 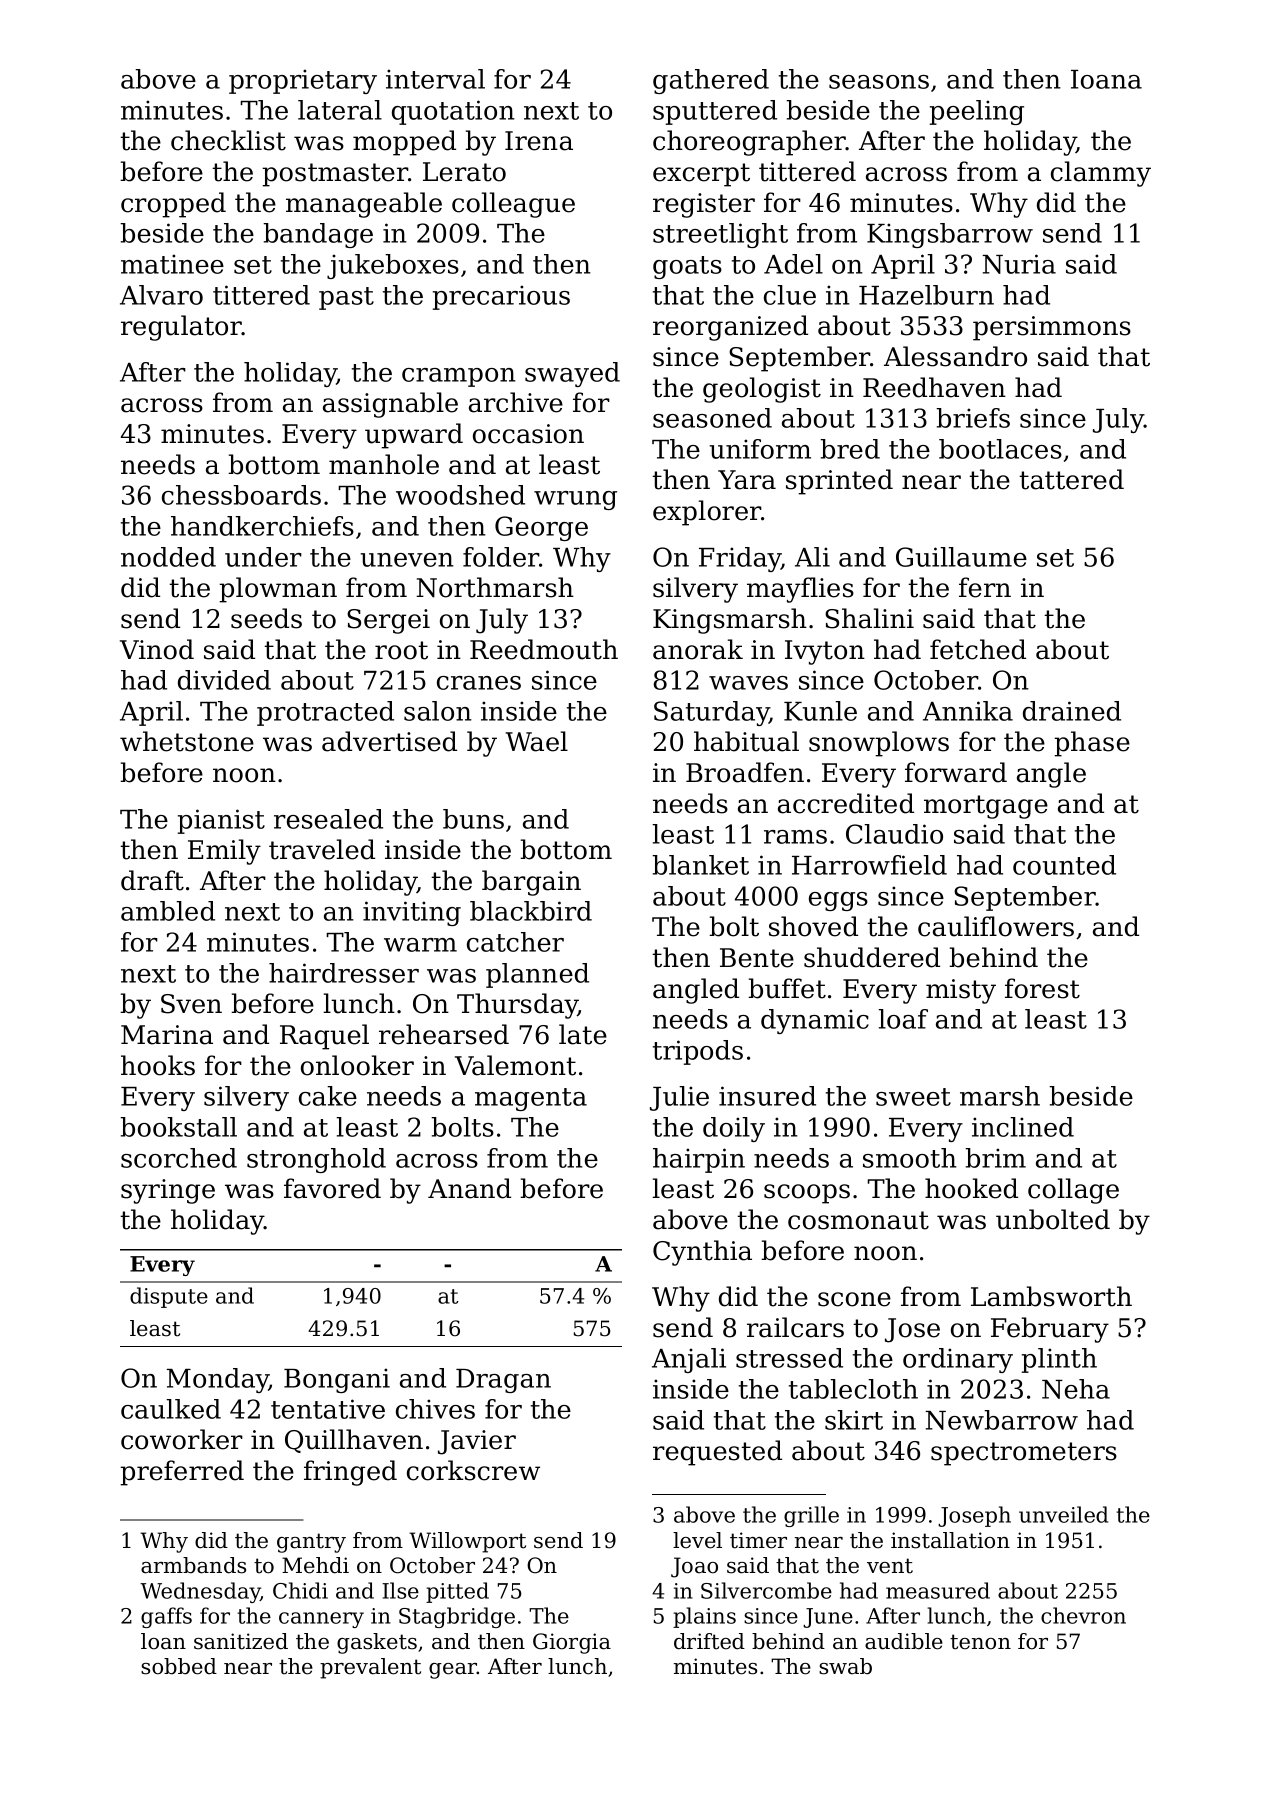 I want to click on Marina, so click(x=167, y=1035).
